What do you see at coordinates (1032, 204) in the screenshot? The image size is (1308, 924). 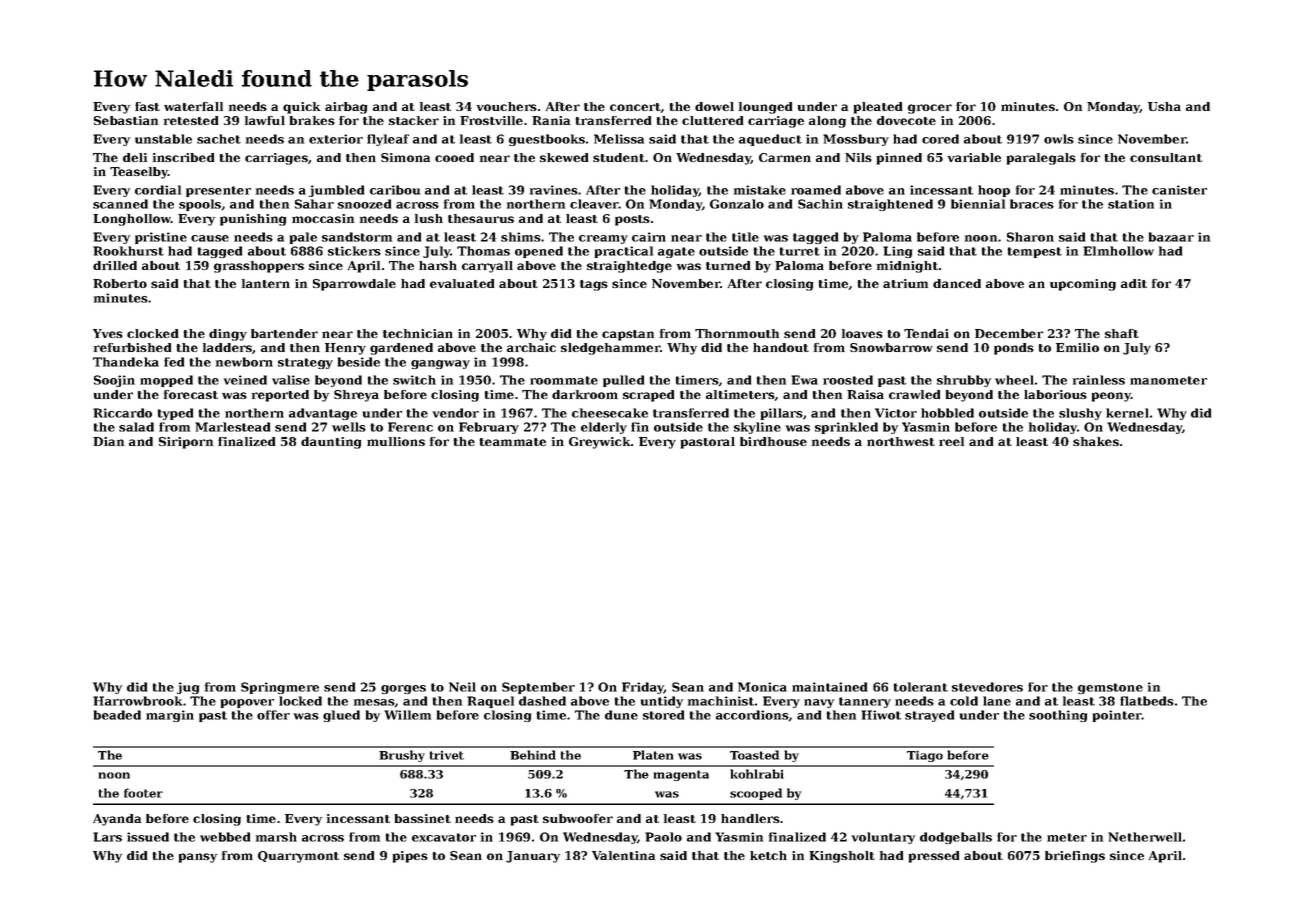 I see `braces` at bounding box center [1032, 204].
